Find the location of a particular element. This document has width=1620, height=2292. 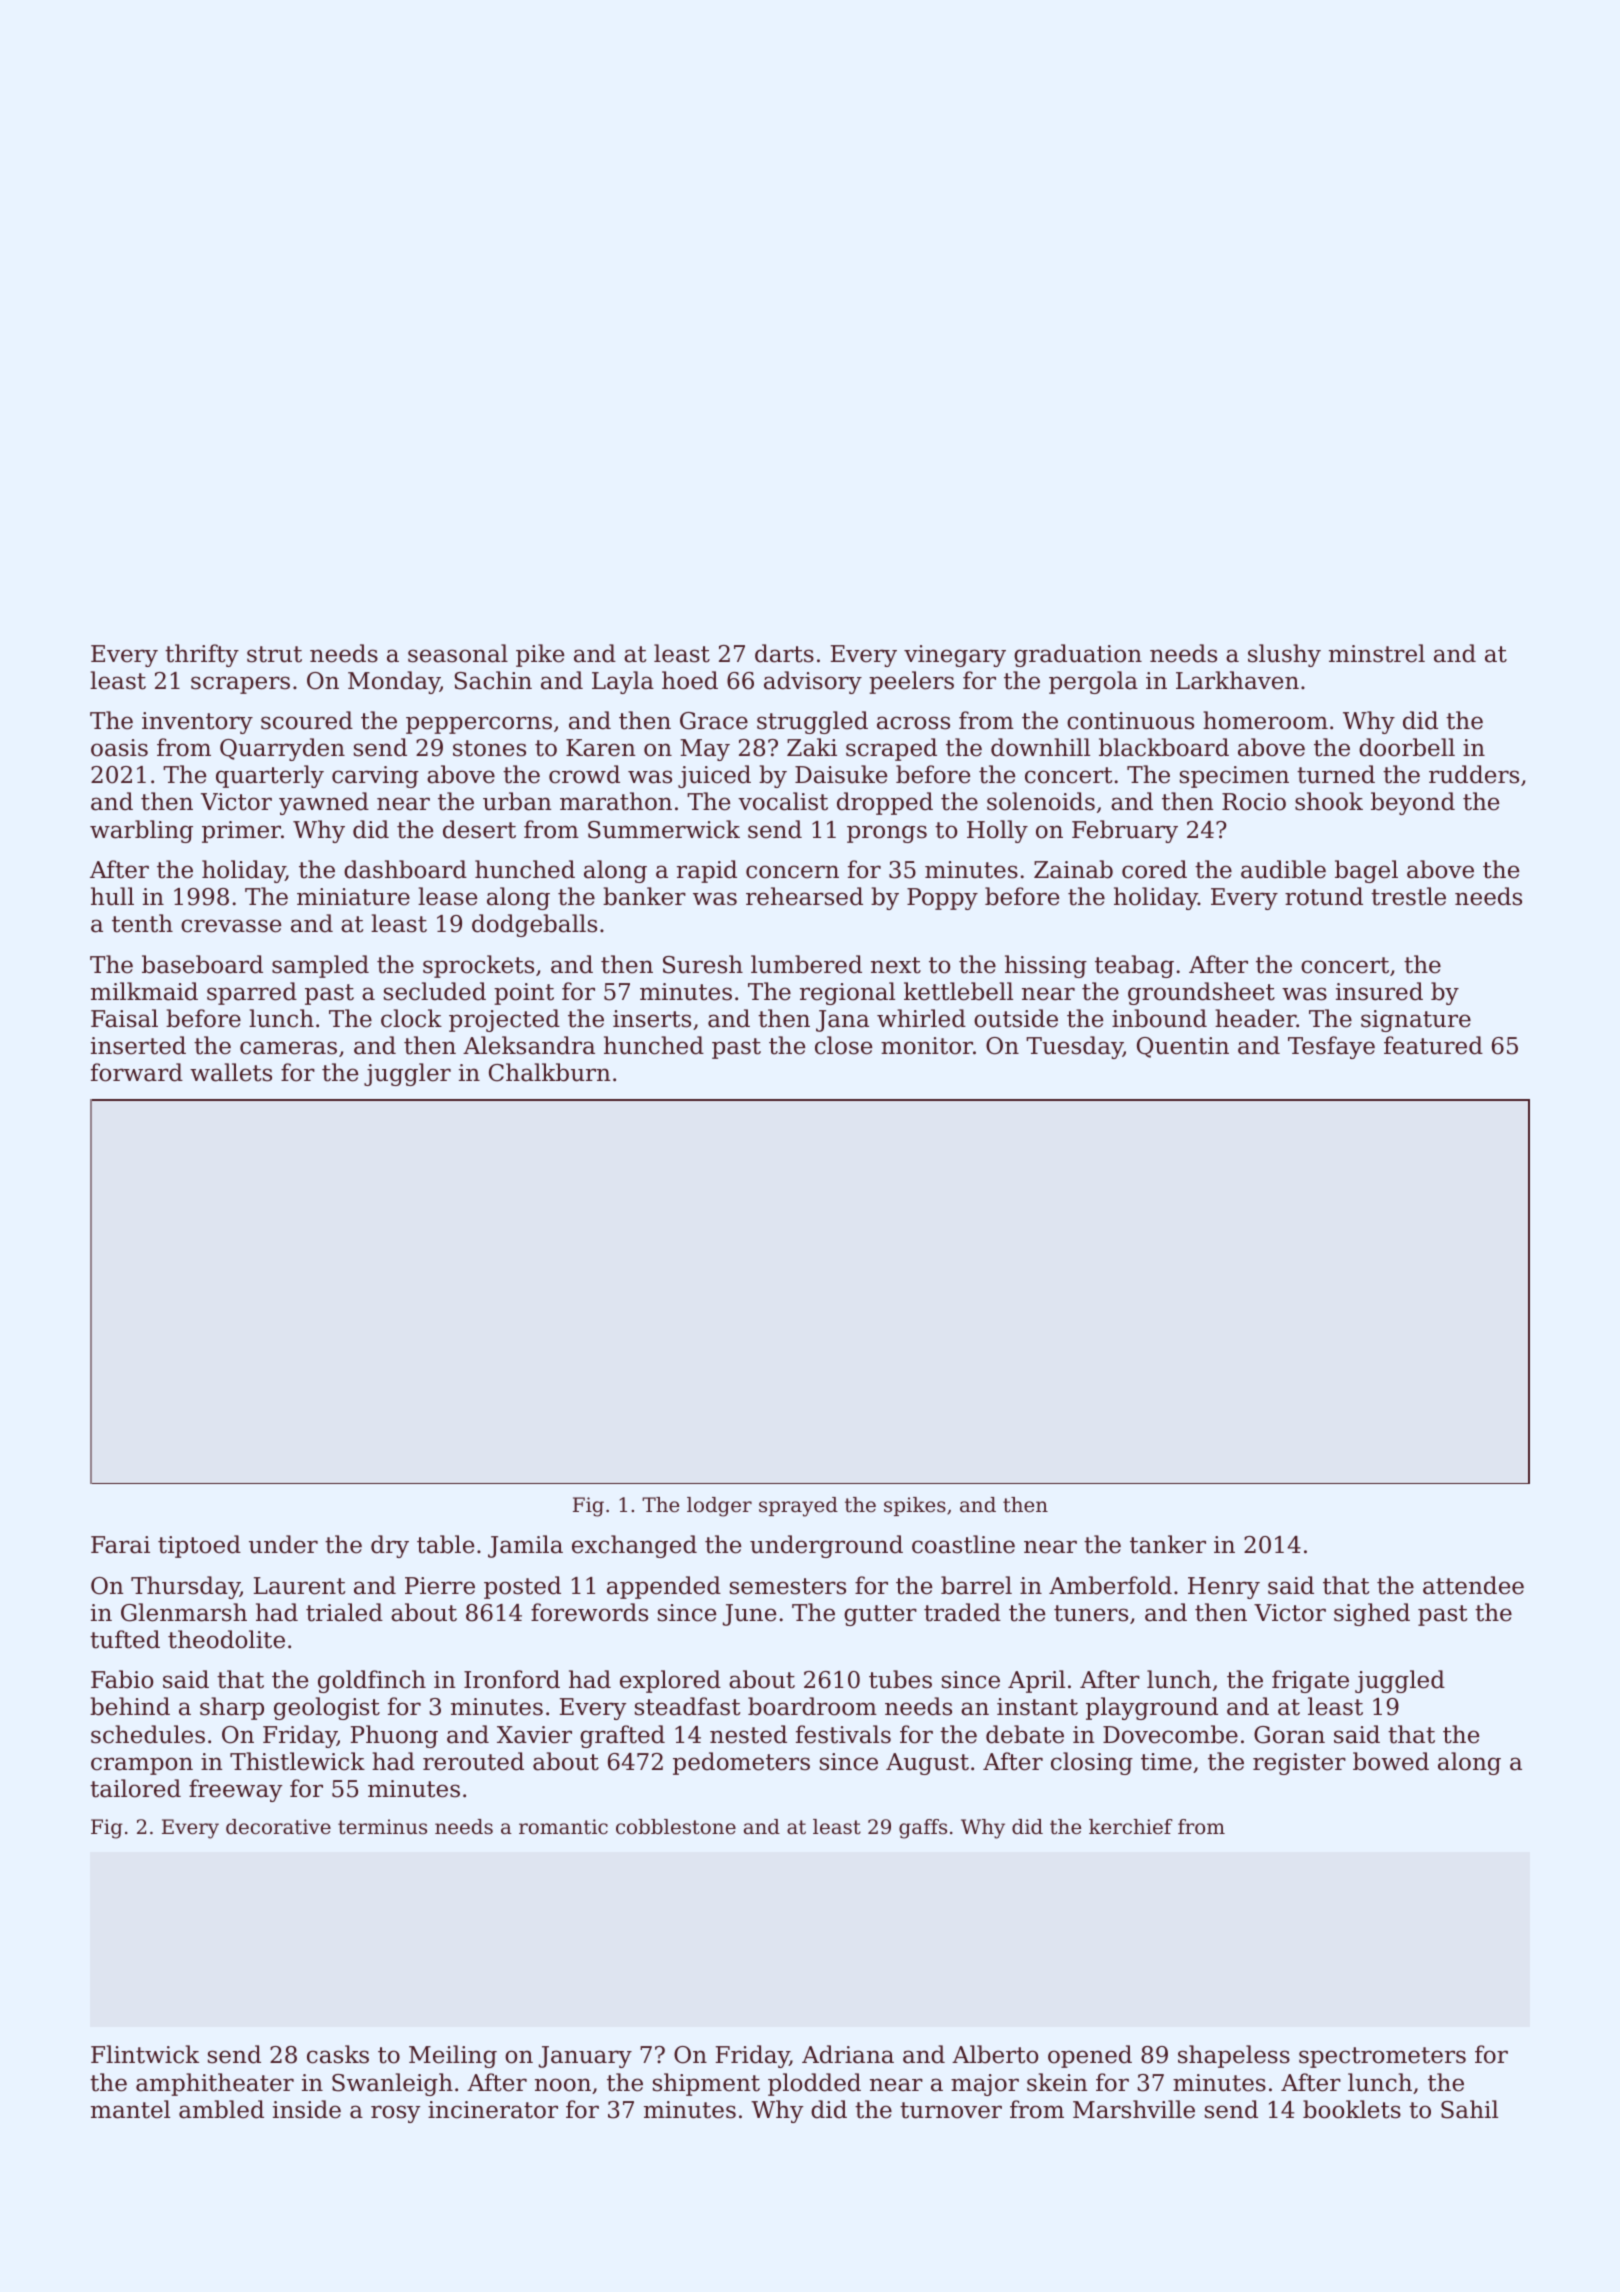

Rocio is located at coordinates (1254, 802).
